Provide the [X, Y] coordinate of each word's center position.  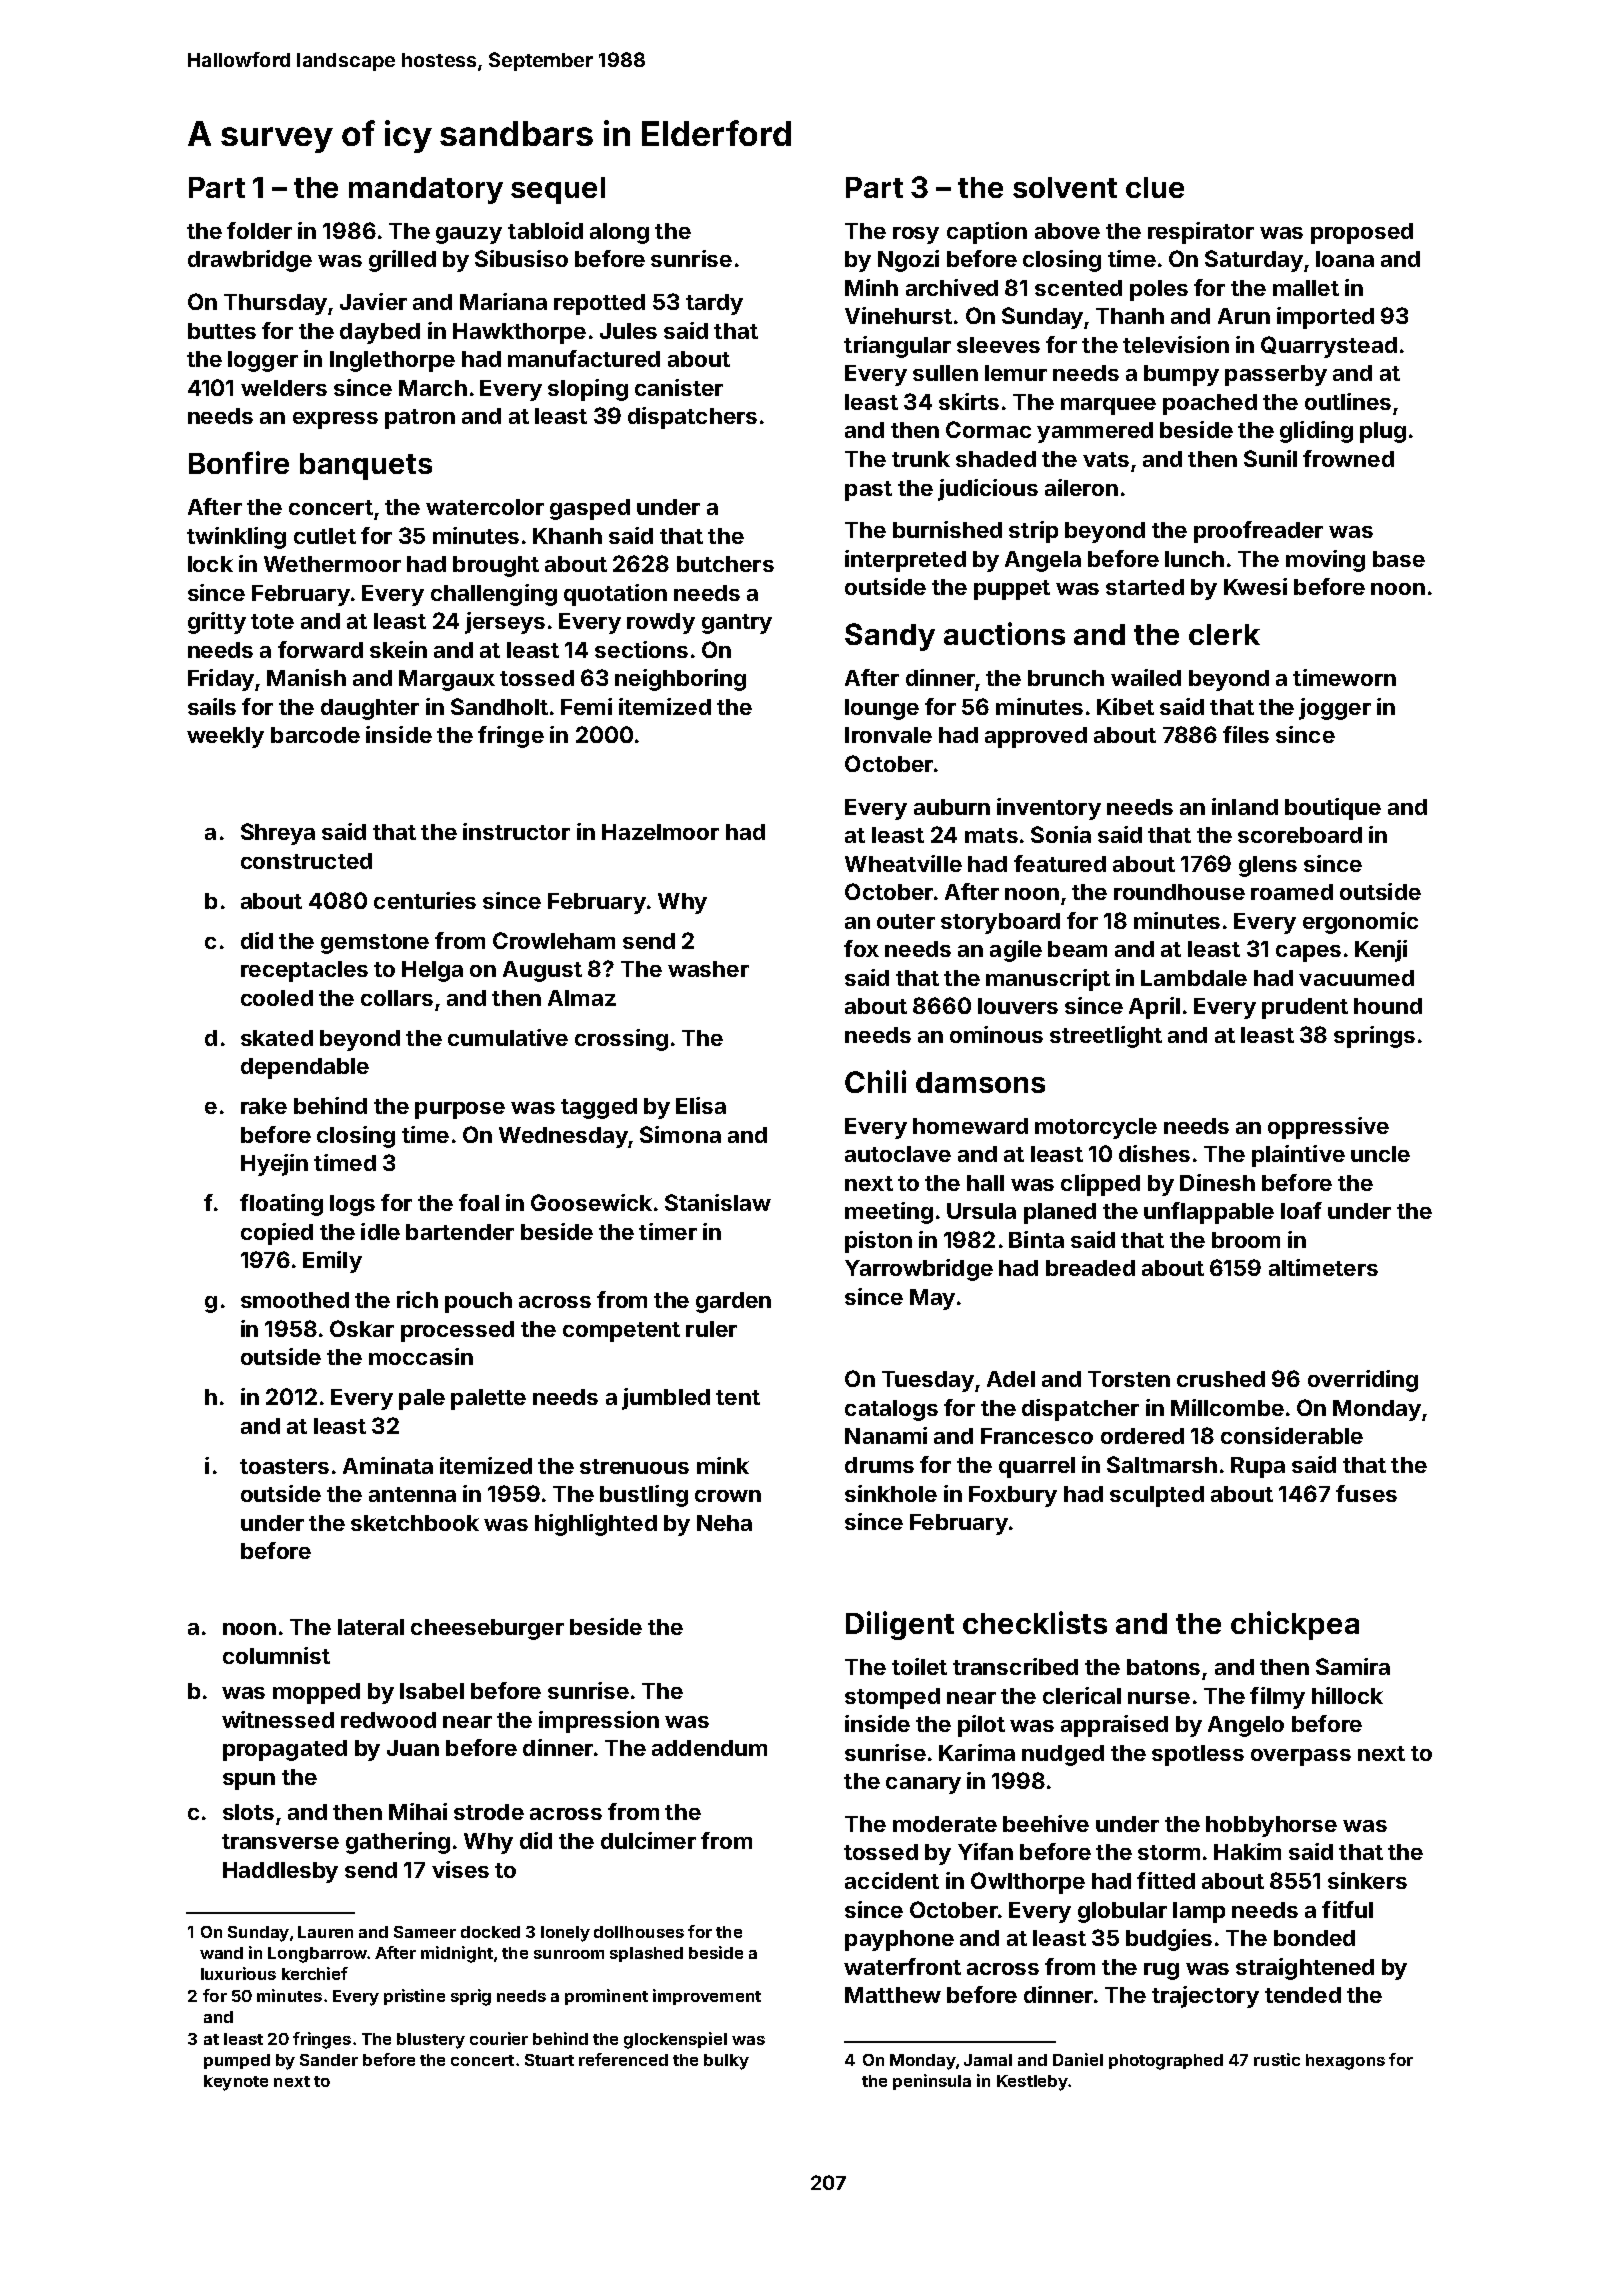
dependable [305, 1068]
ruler [711, 1329]
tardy [714, 304]
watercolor [485, 507]
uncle [1380, 1154]
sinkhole [891, 1493]
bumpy [1181, 375]
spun [249, 1781]
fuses [1366, 1493]
